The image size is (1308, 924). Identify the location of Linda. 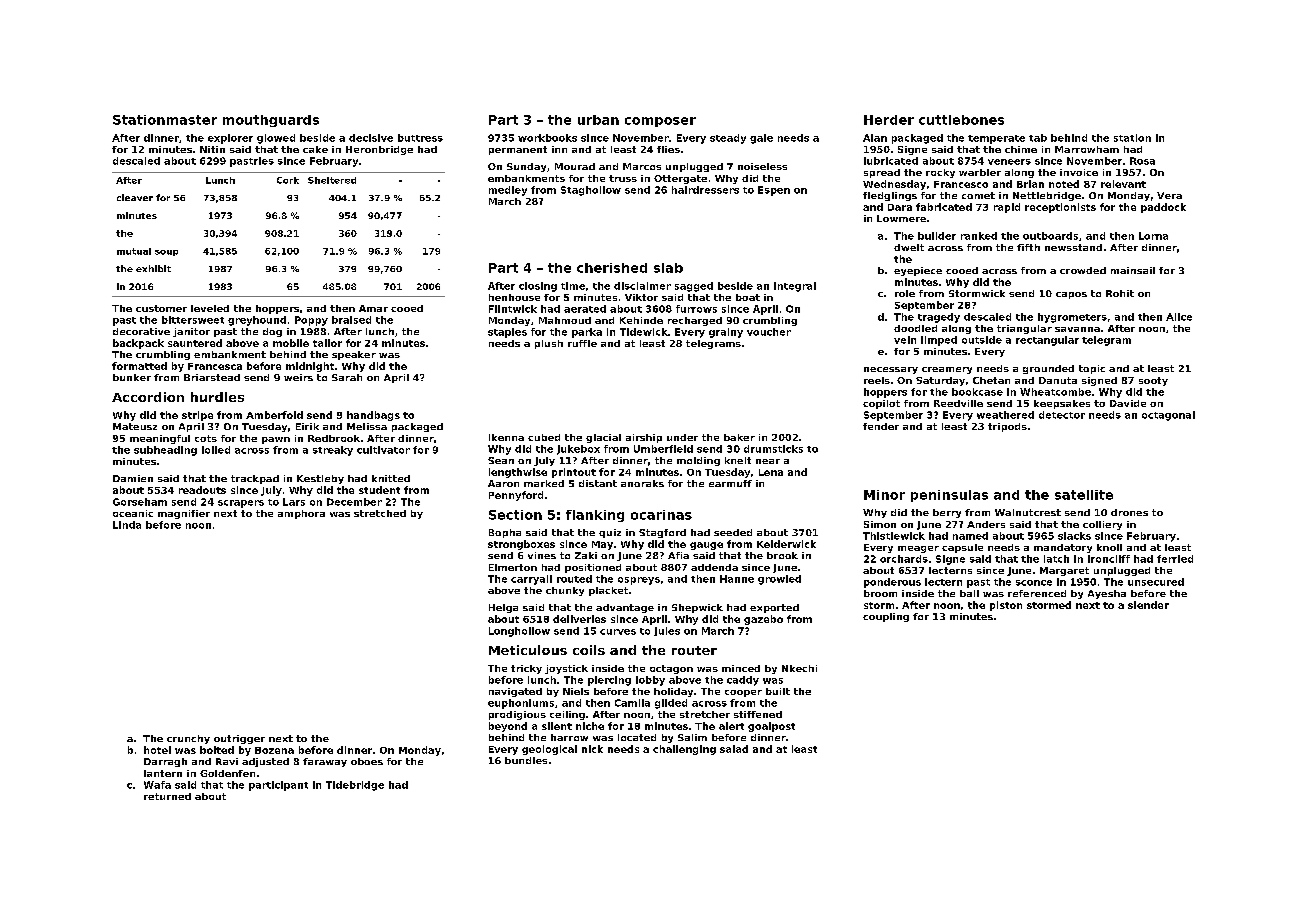
(127, 525).
